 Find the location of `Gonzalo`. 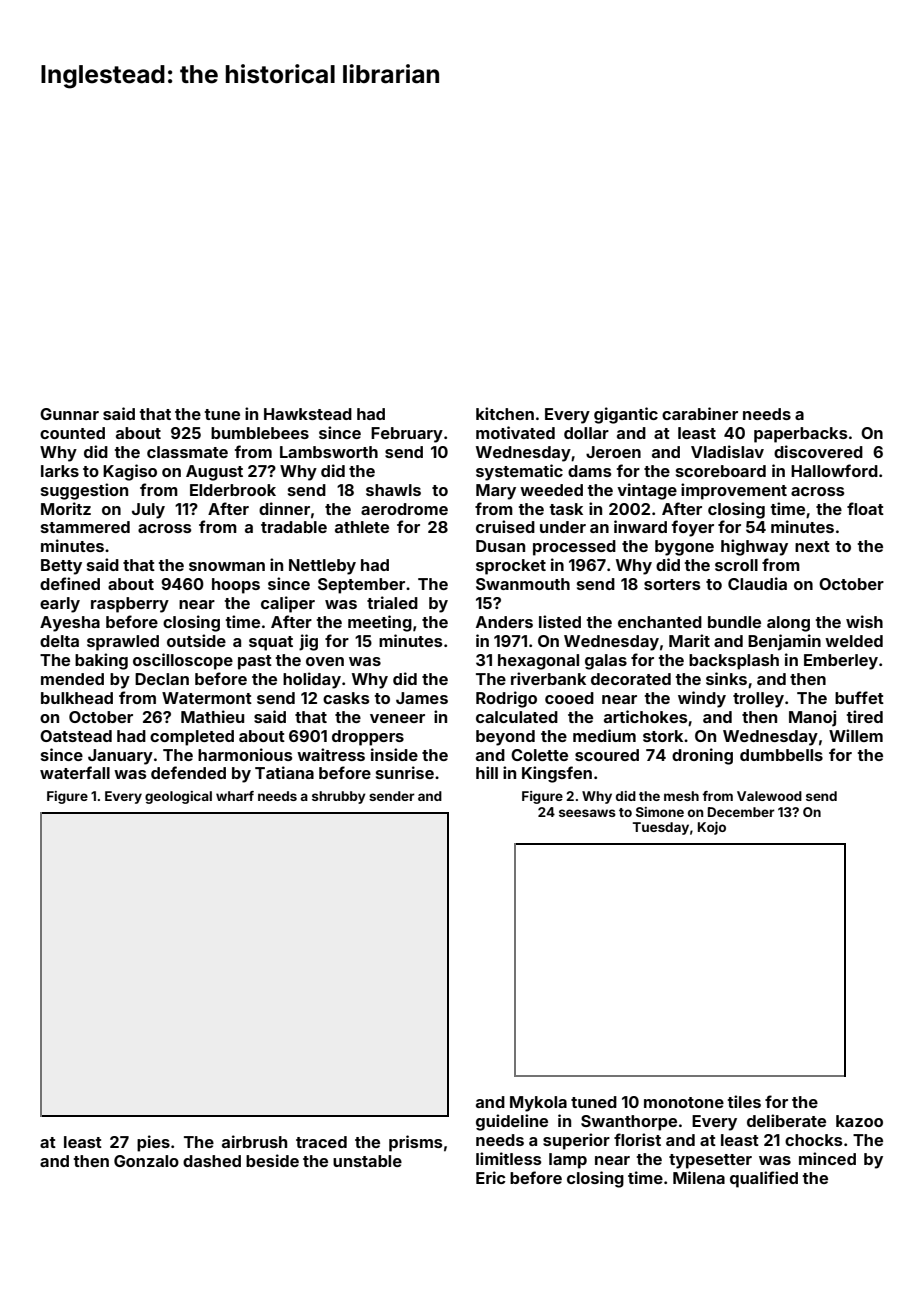

Gonzalo is located at coordinates (146, 1161).
